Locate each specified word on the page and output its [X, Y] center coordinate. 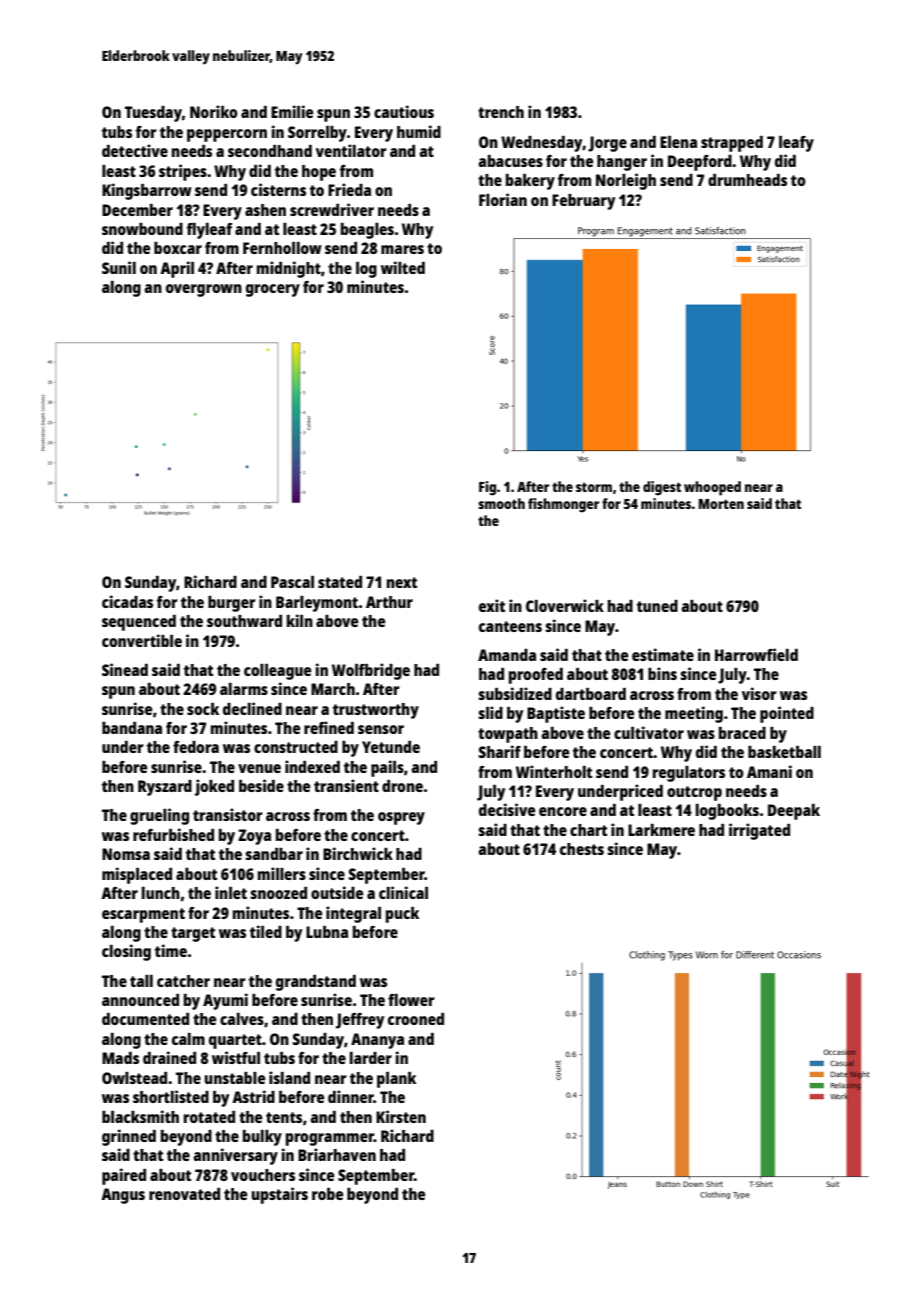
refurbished [173, 834]
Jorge [607, 144]
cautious [404, 111]
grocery [273, 290]
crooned [416, 1019]
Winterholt [554, 771]
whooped [712, 488]
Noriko [214, 111]
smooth [501, 503]
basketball [784, 752]
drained [169, 1057]
